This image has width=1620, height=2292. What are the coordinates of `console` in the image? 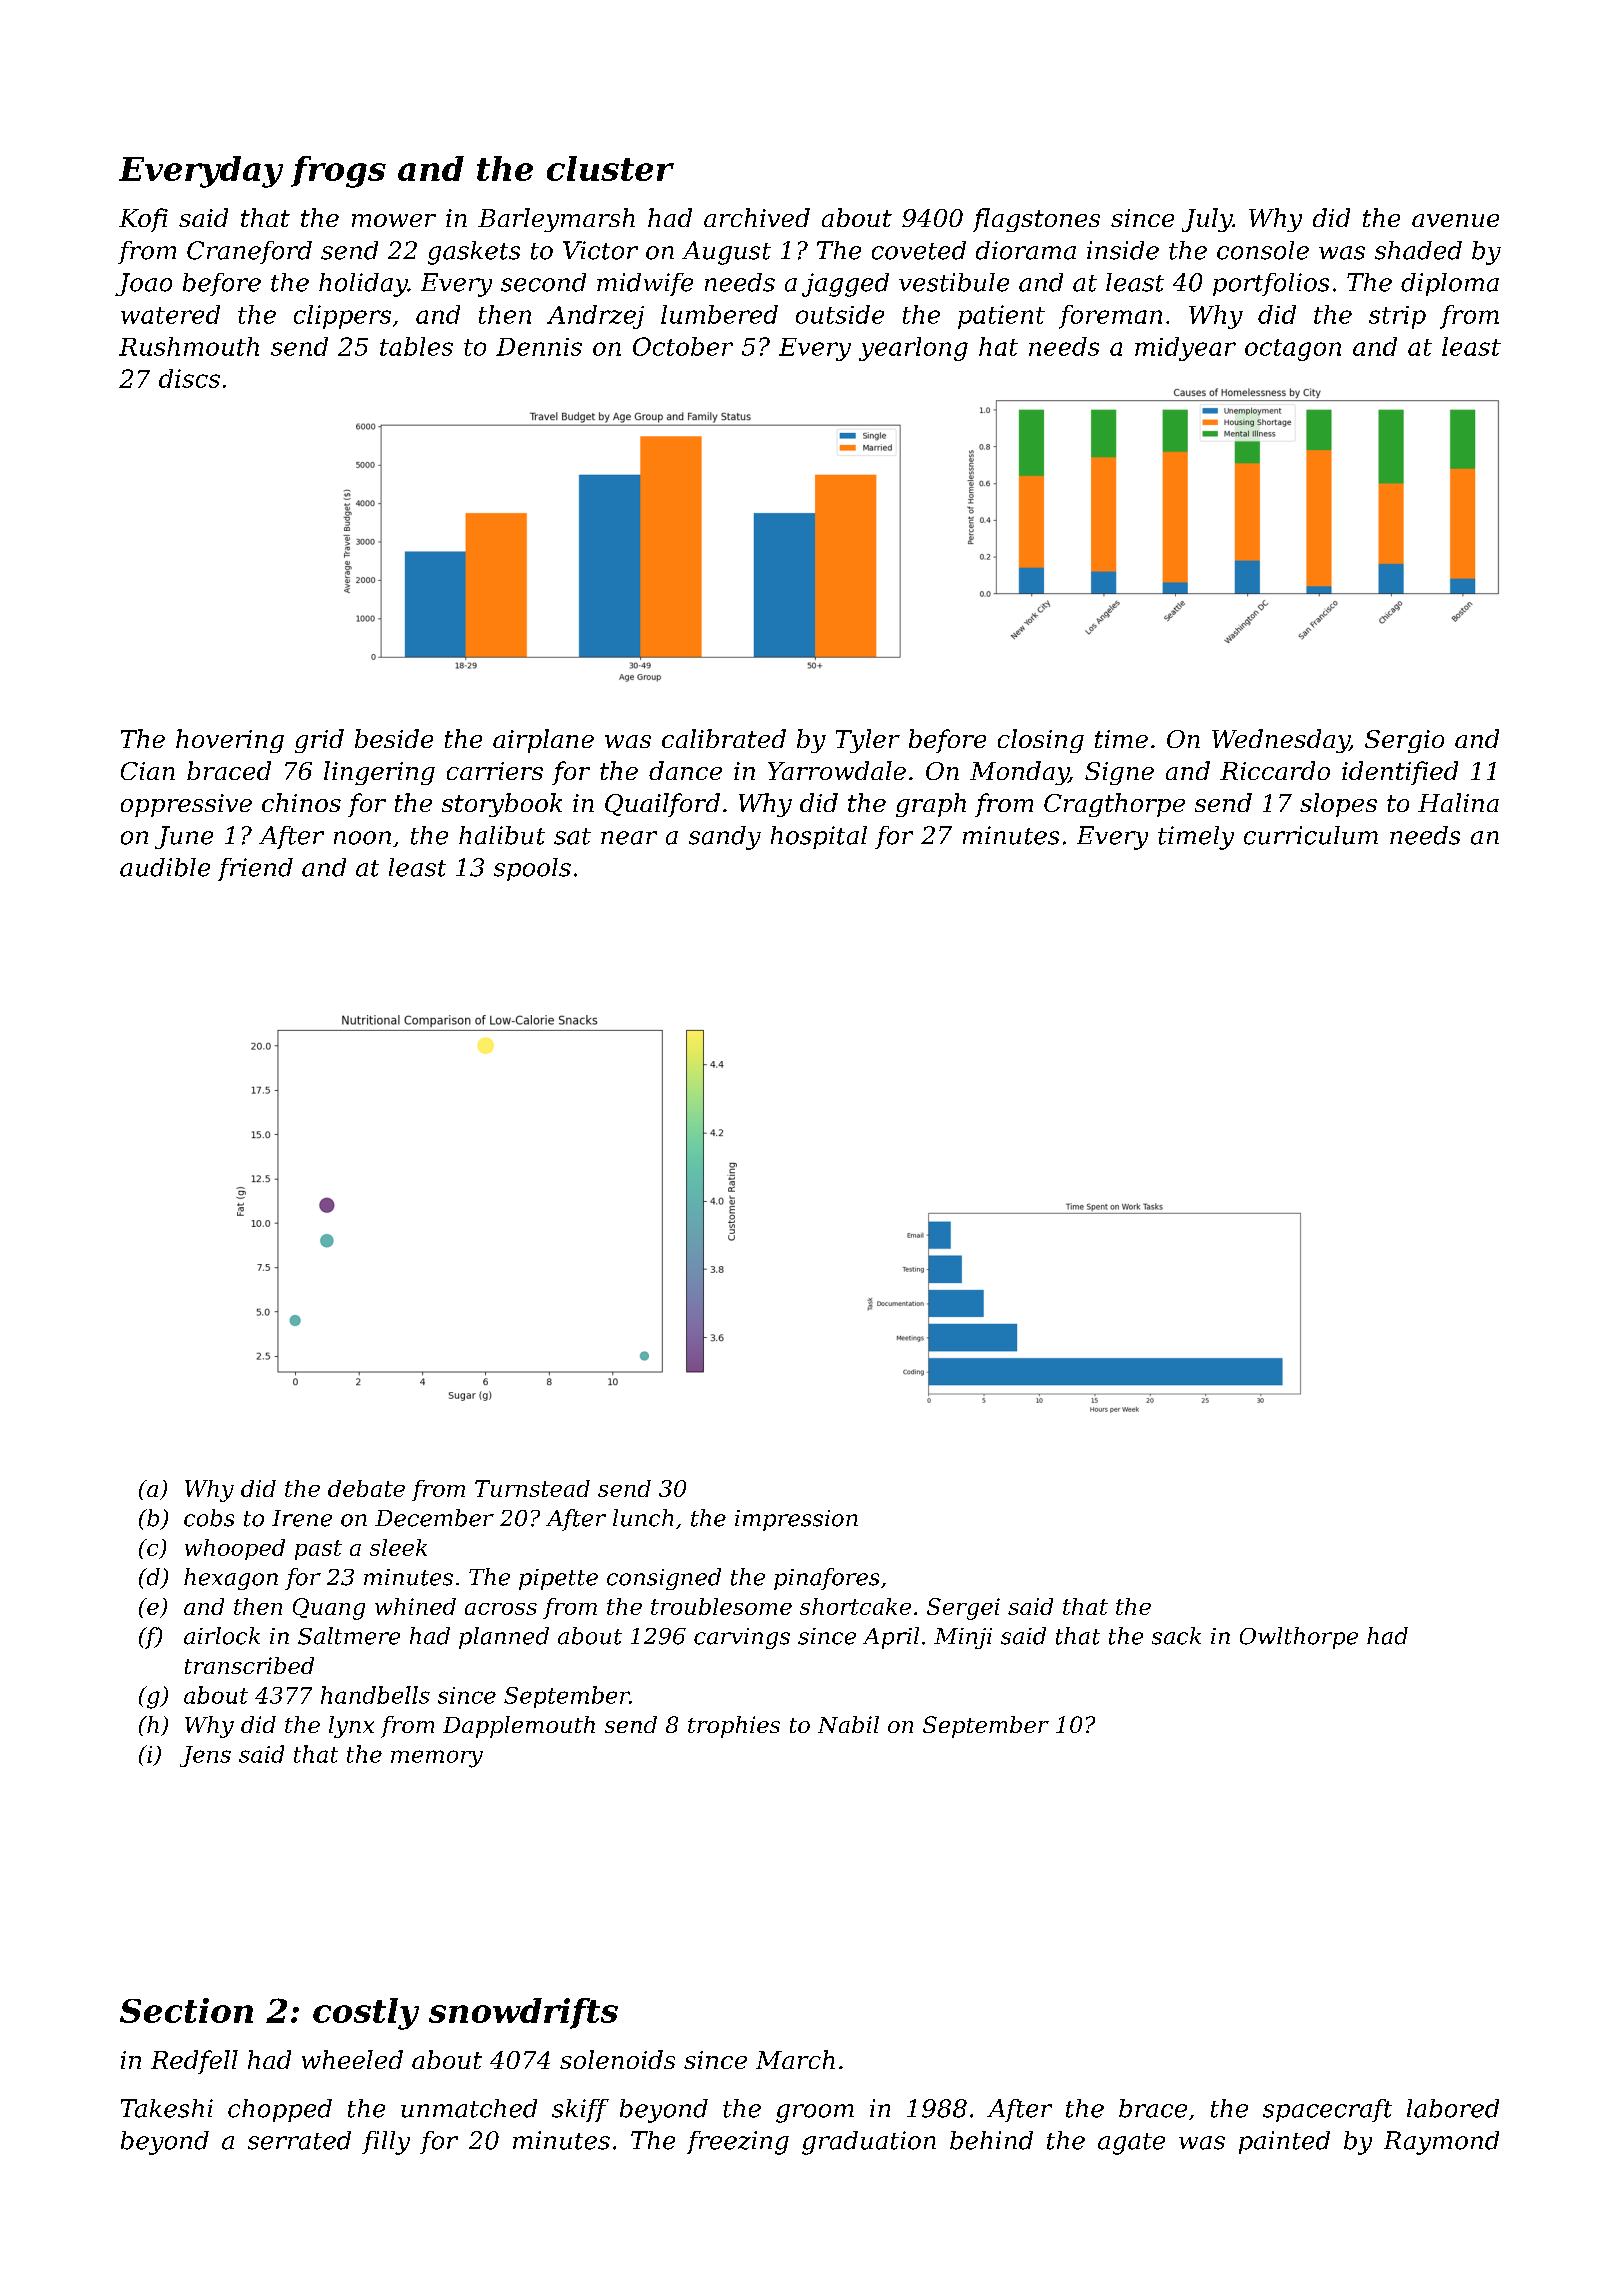 It's located at (1263, 250).
